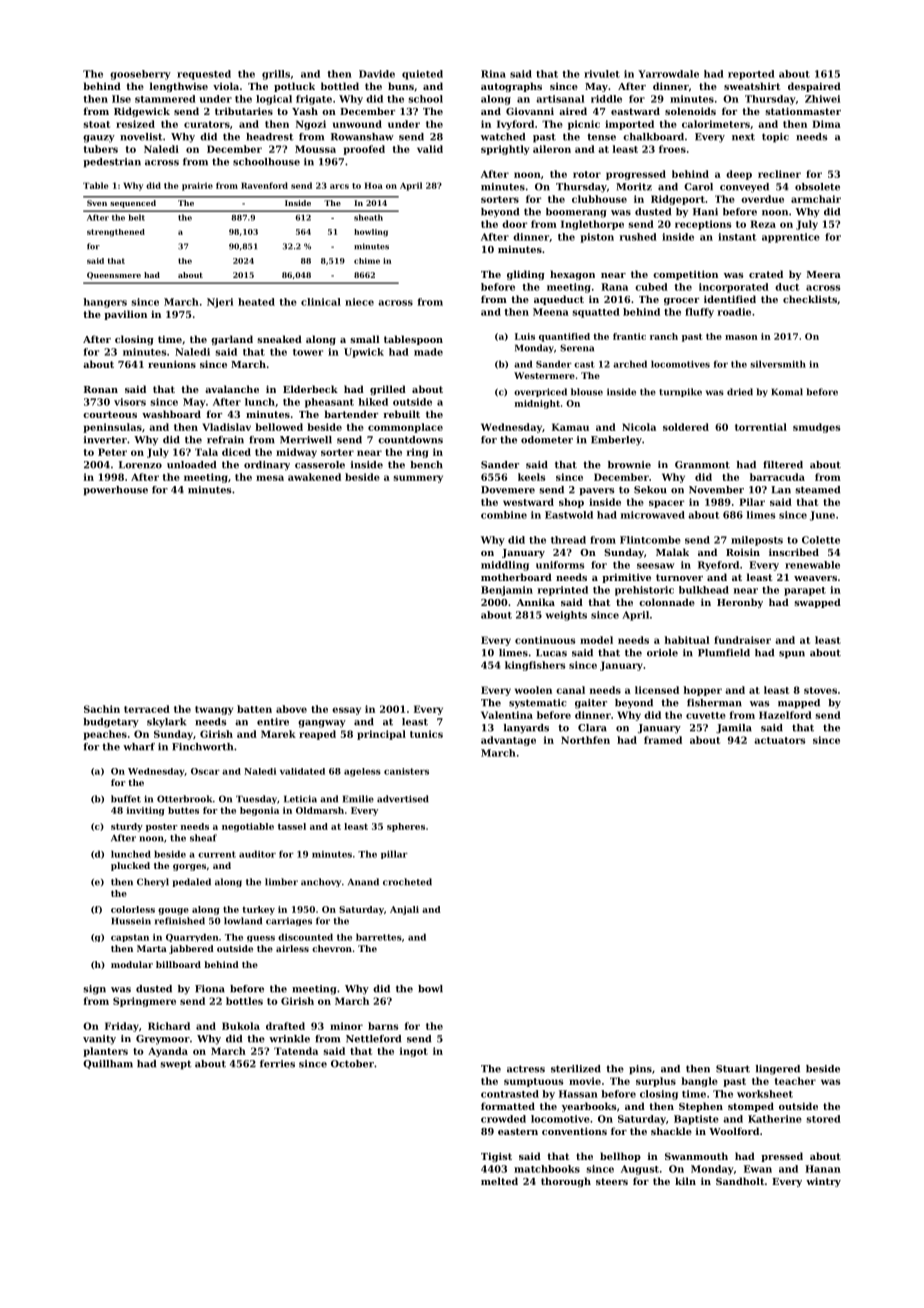 This screenshot has width=924, height=1308. Describe the element at coordinates (792, 655) in the screenshot. I see `spun` at that location.
